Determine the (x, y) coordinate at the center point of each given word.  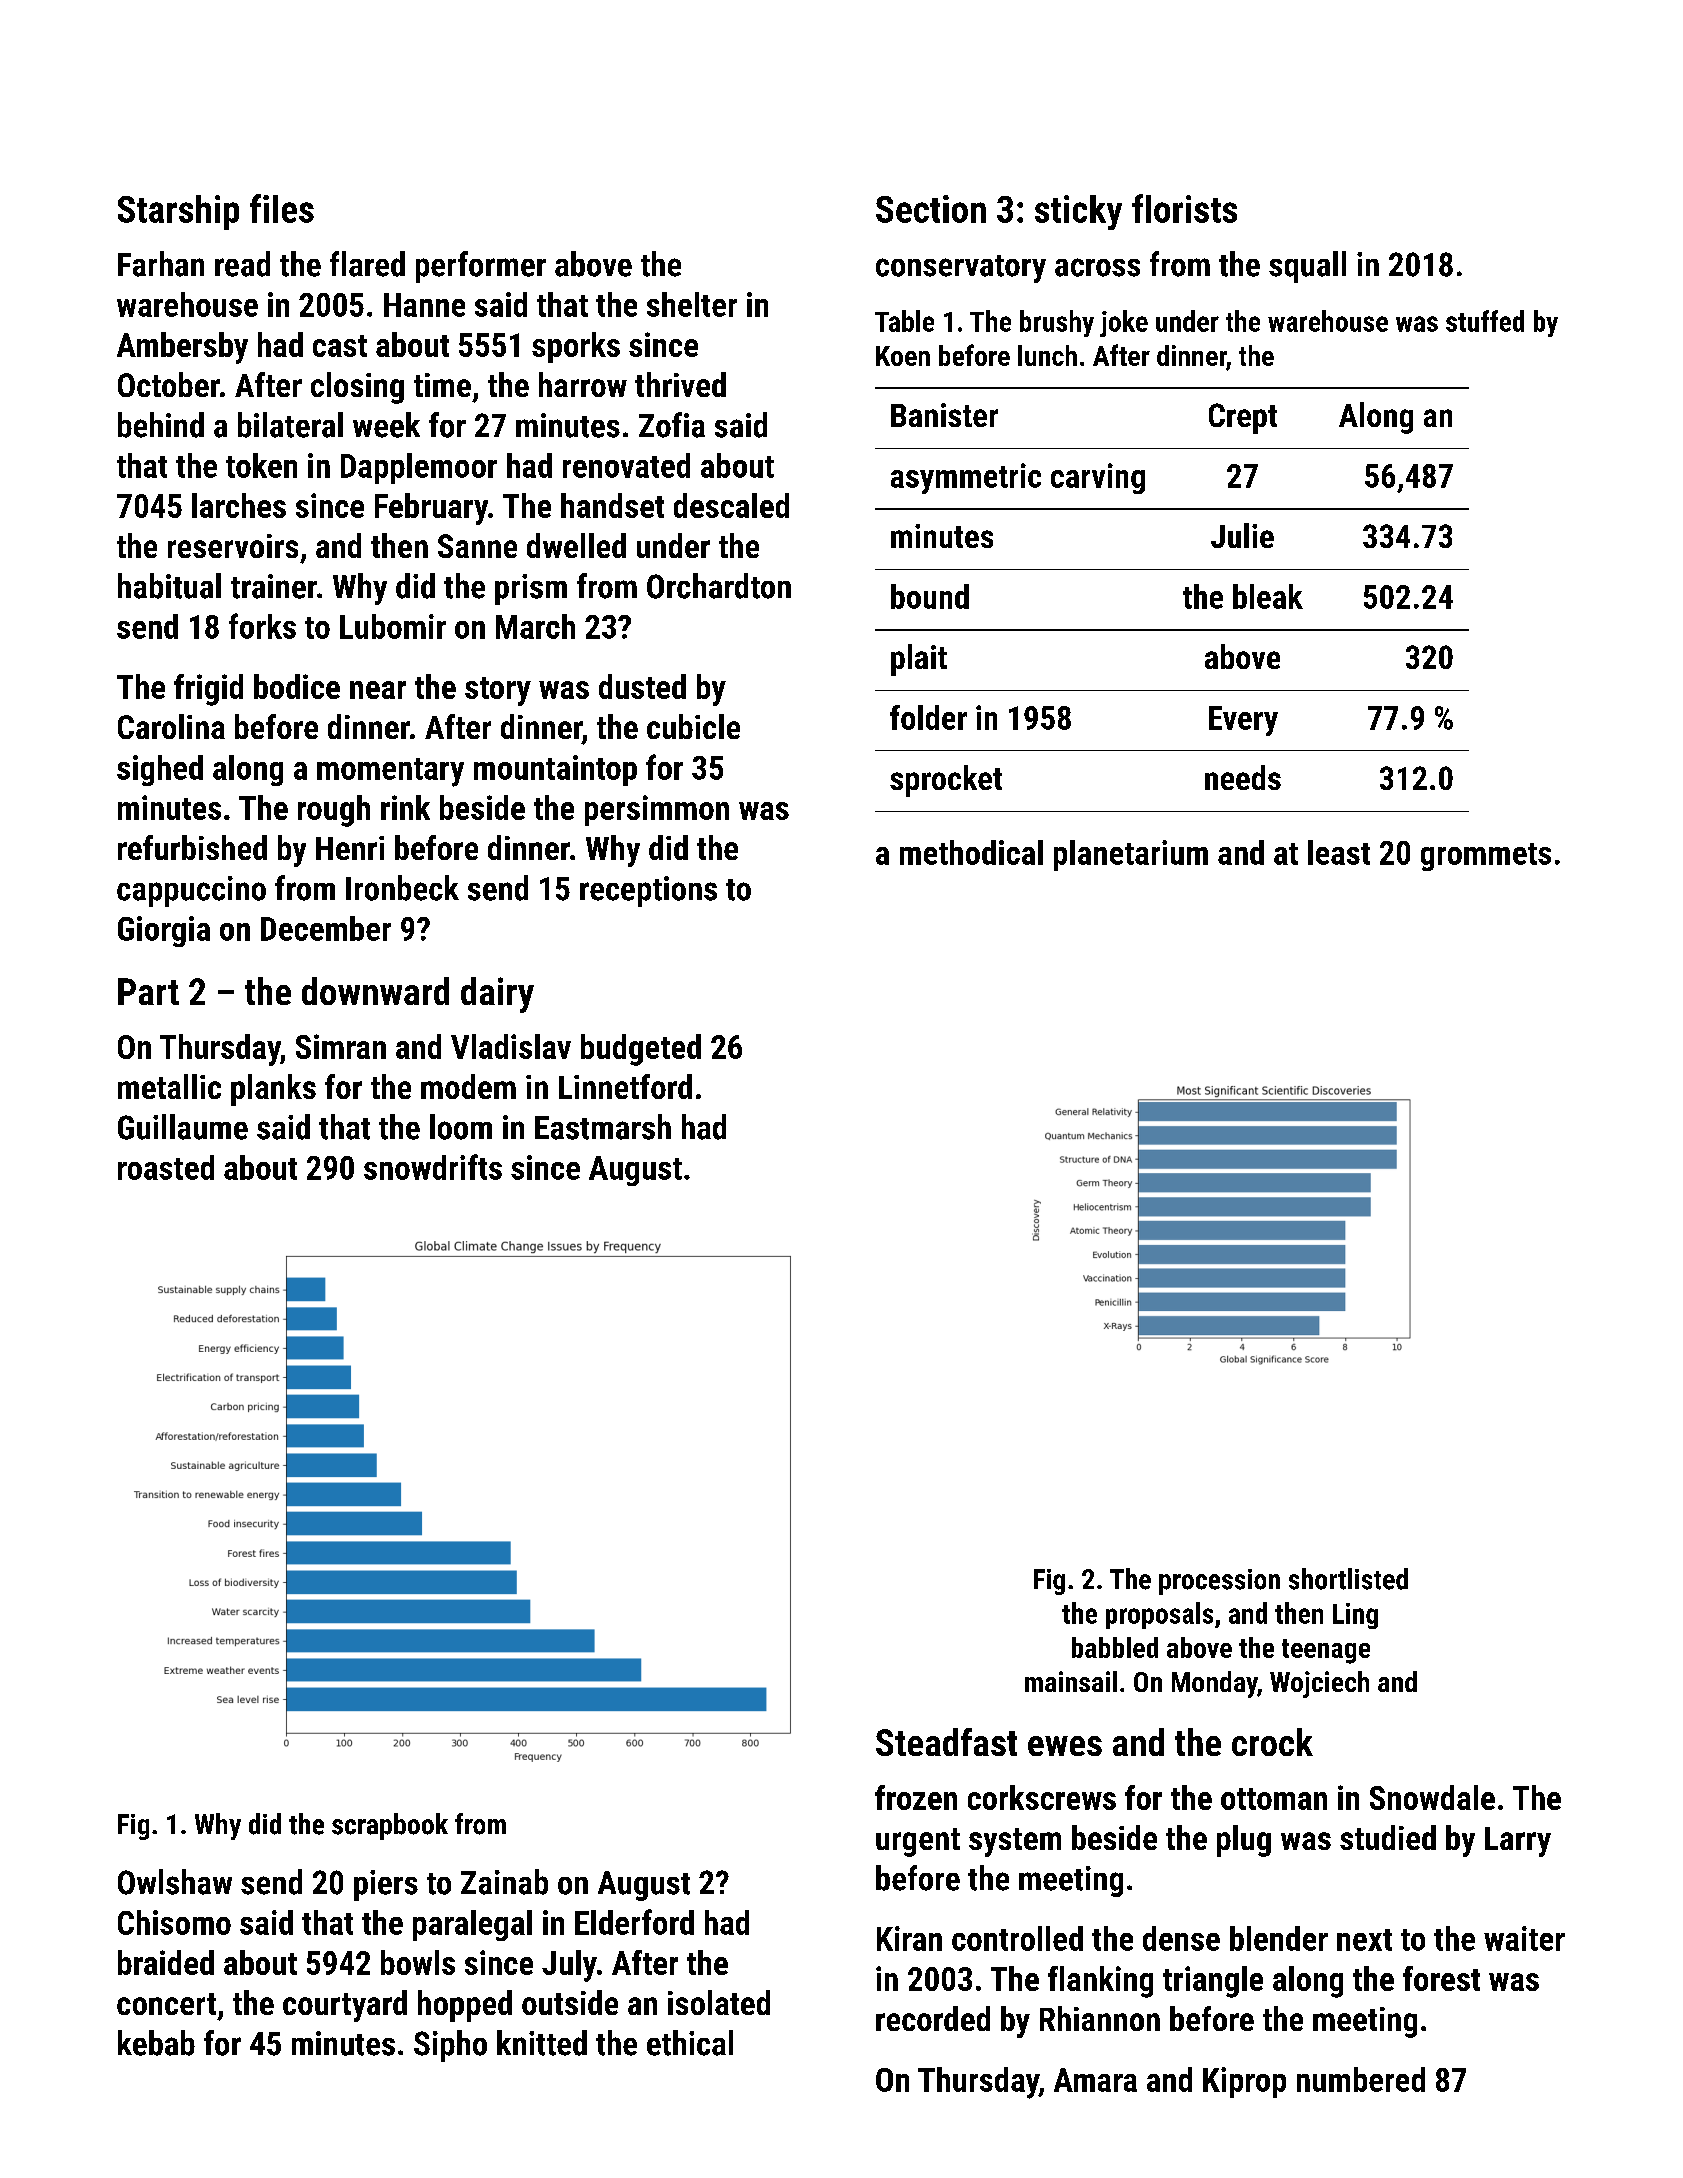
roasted (166, 1167)
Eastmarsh (603, 1127)
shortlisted (1348, 1579)
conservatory (961, 269)
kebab (156, 2043)
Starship (178, 212)
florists (1184, 208)
